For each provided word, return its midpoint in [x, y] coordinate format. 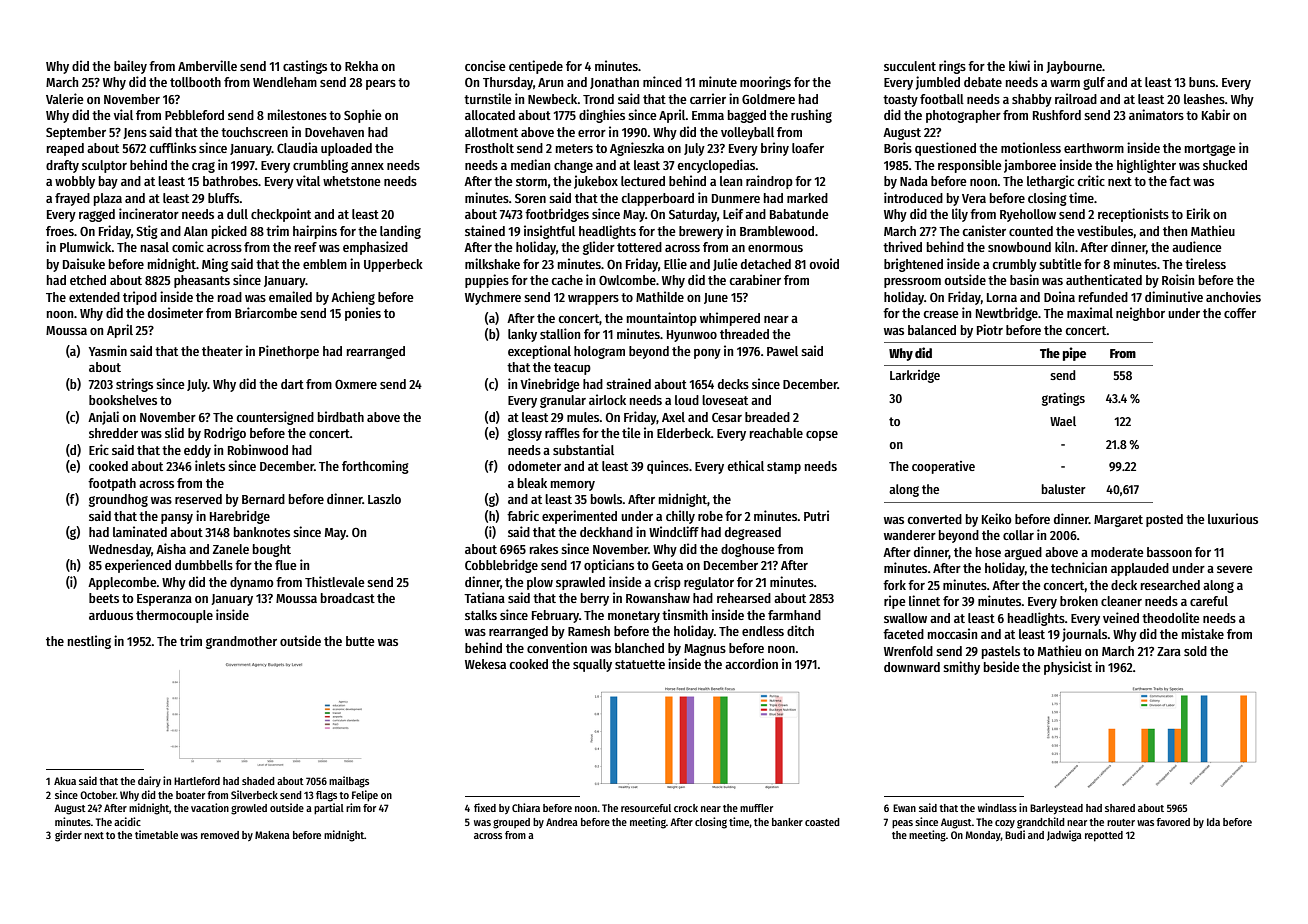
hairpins [315, 232]
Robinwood [258, 449]
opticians [609, 566]
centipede [536, 67]
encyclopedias [716, 166]
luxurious [1233, 518]
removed [220, 835]
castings [305, 67]
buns [1202, 82]
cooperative [943, 467]
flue [285, 565]
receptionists [1133, 215]
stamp [784, 468]
